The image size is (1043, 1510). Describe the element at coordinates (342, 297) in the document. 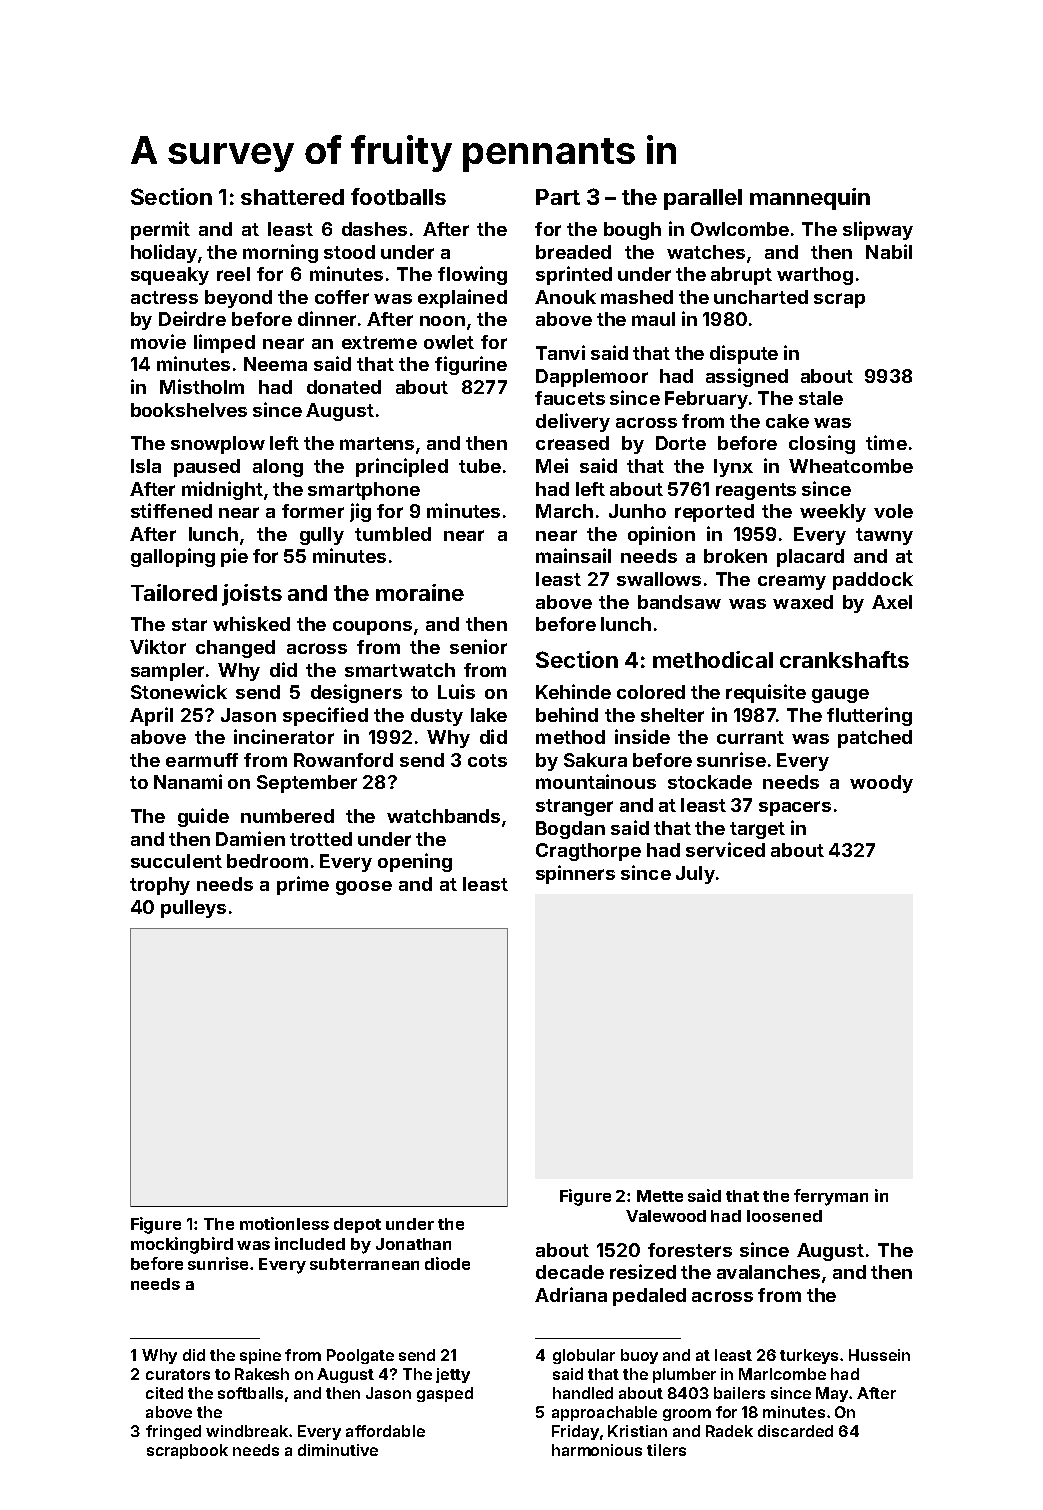

I see `coffer` at that location.
